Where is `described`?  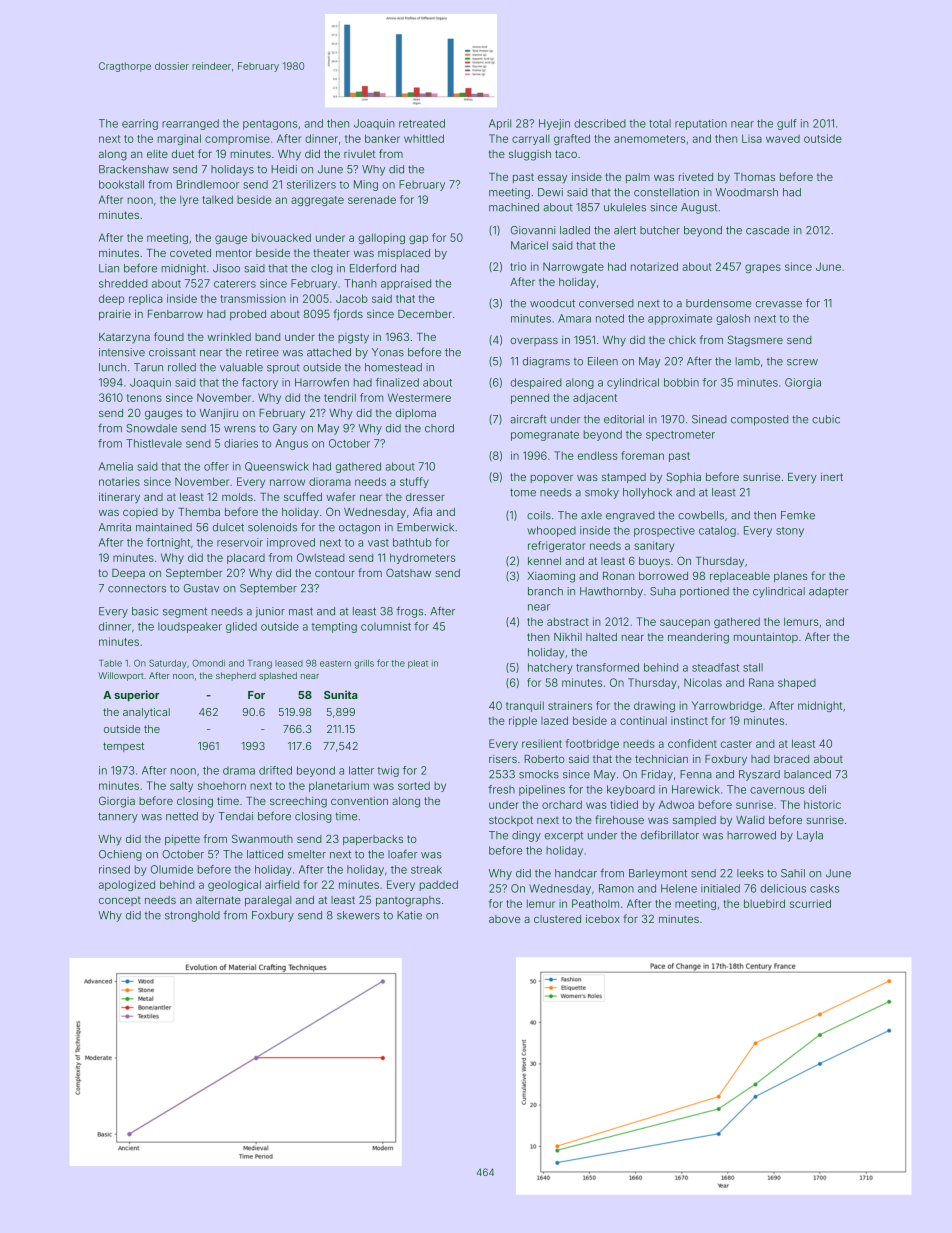
described is located at coordinates (600, 123).
